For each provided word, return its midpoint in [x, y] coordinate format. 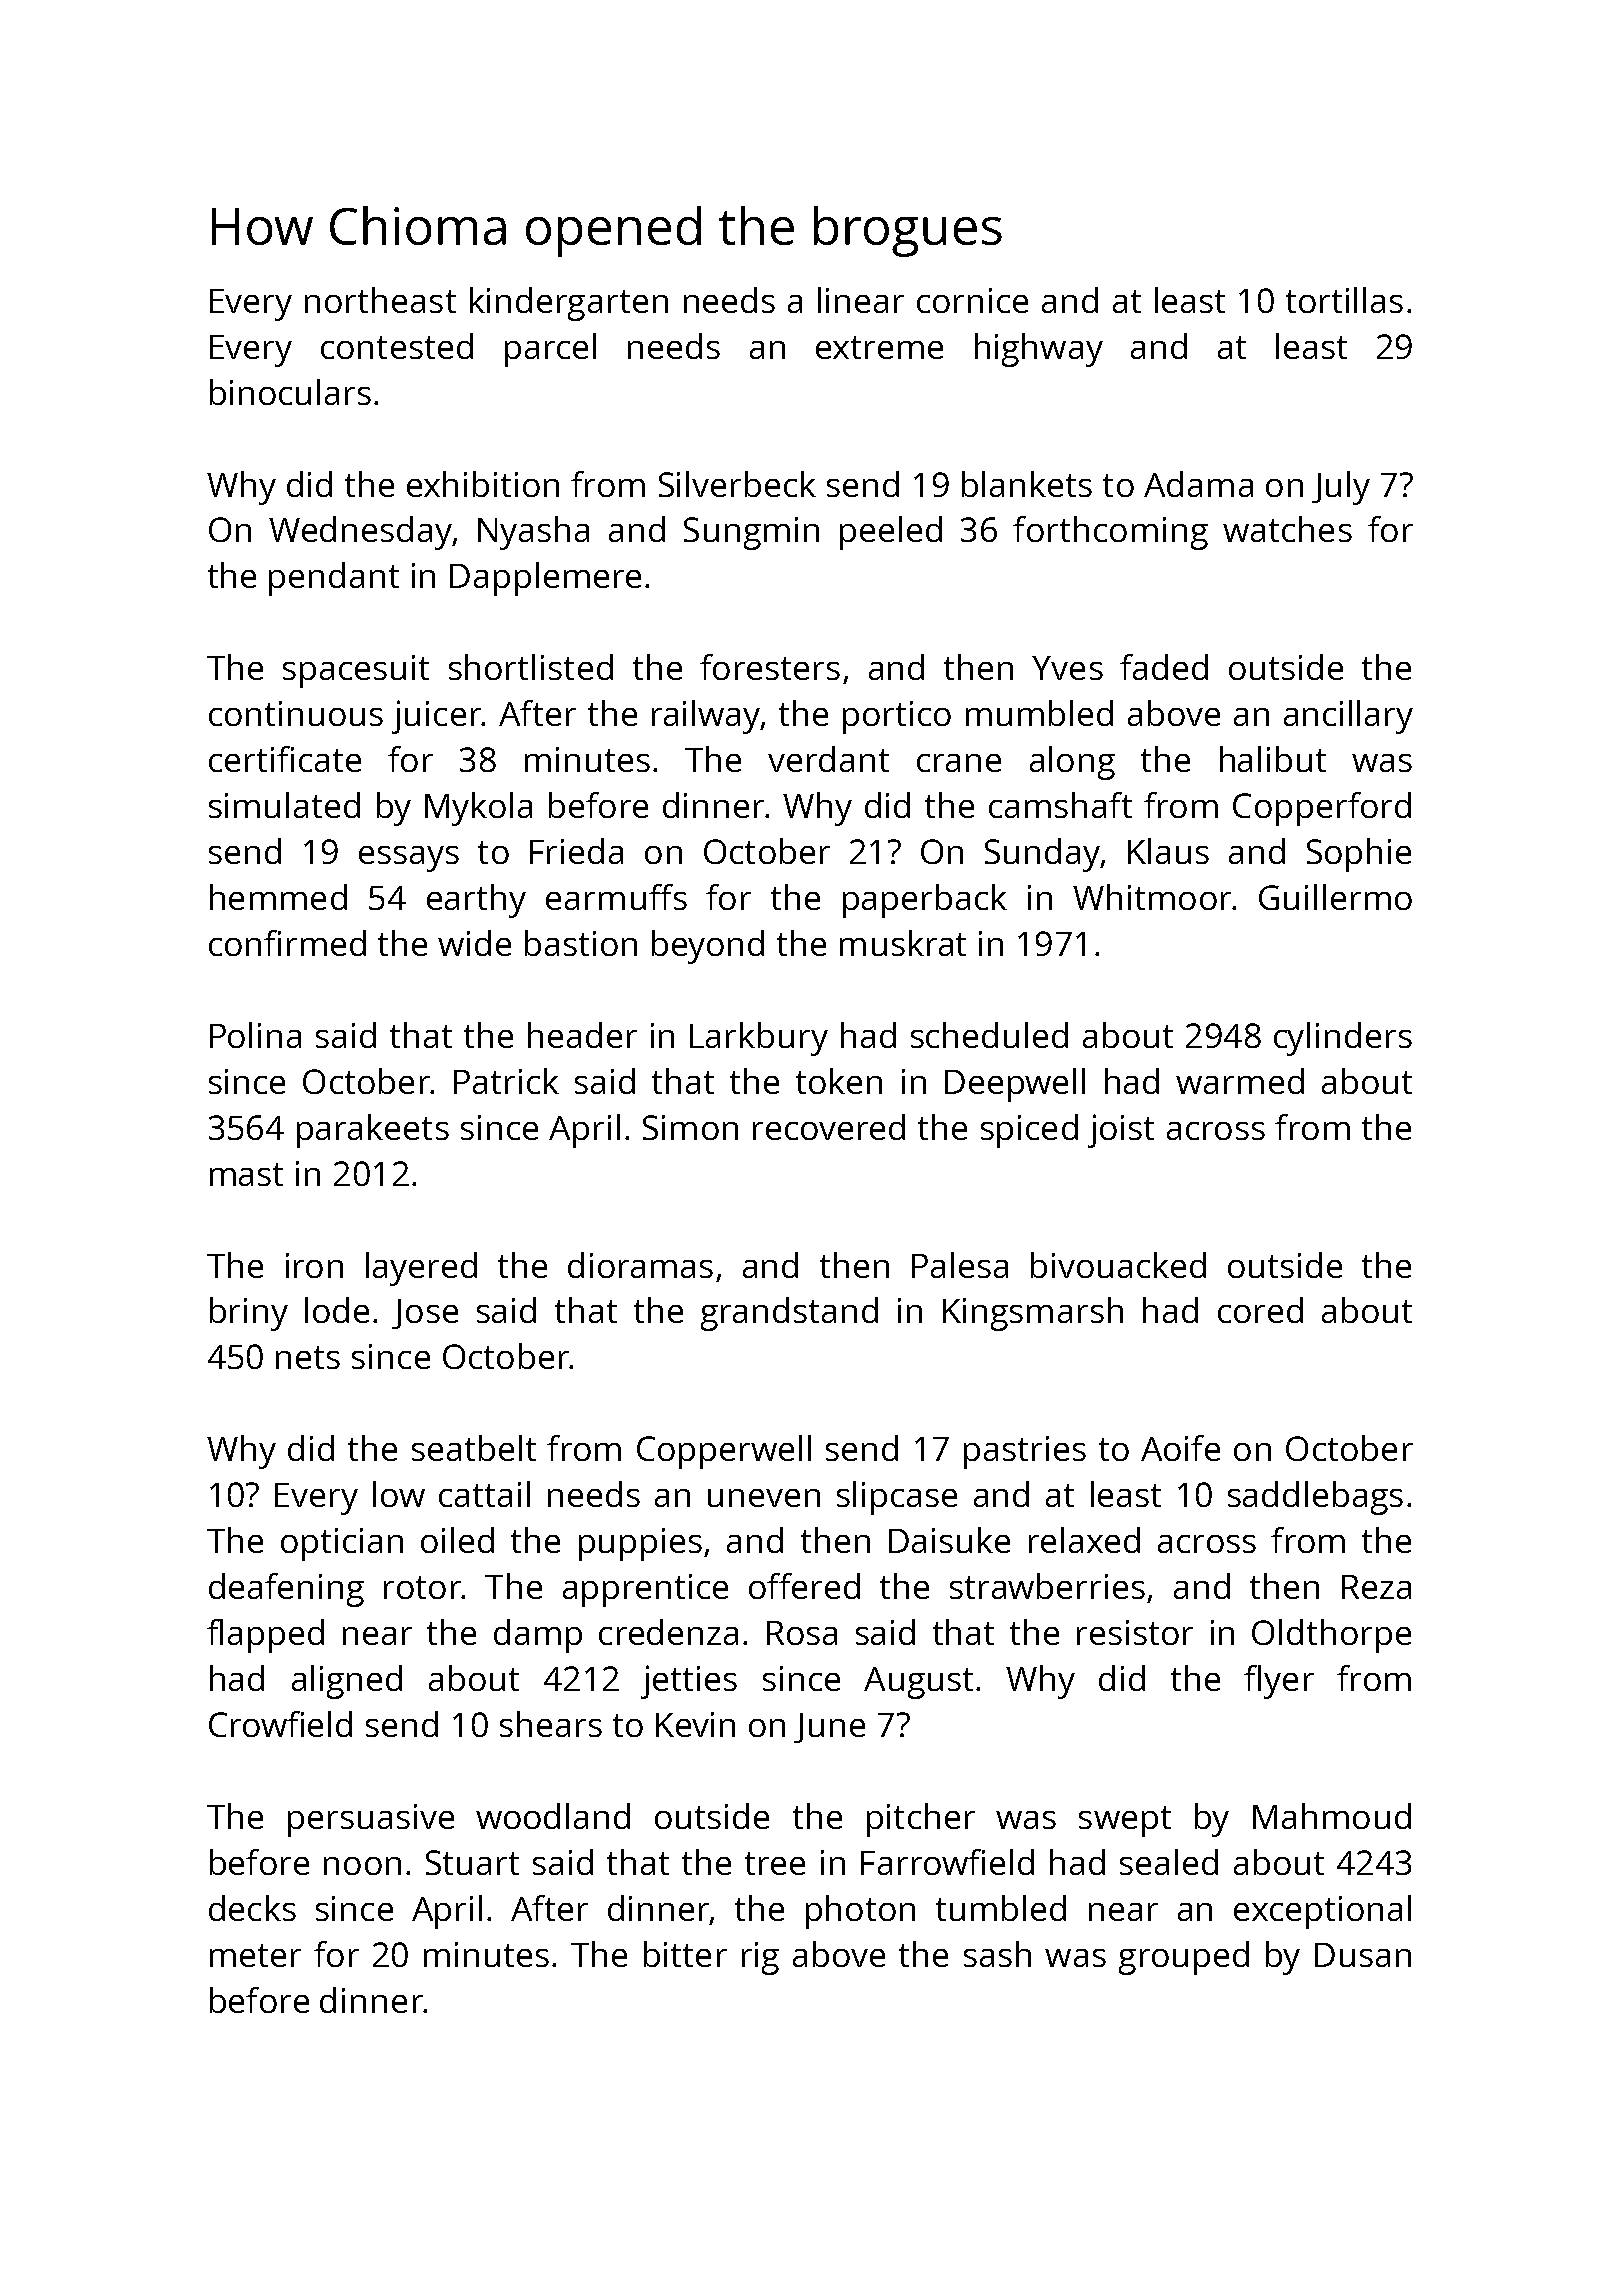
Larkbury [759, 1039]
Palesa [960, 1265]
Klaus [1168, 851]
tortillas [1344, 300]
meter [255, 1955]
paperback [925, 901]
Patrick [506, 1081]
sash [997, 1954]
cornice [972, 300]
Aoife [1180, 1448]
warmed [1240, 1081]
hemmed [278, 897]
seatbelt [474, 1448]
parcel [550, 350]
